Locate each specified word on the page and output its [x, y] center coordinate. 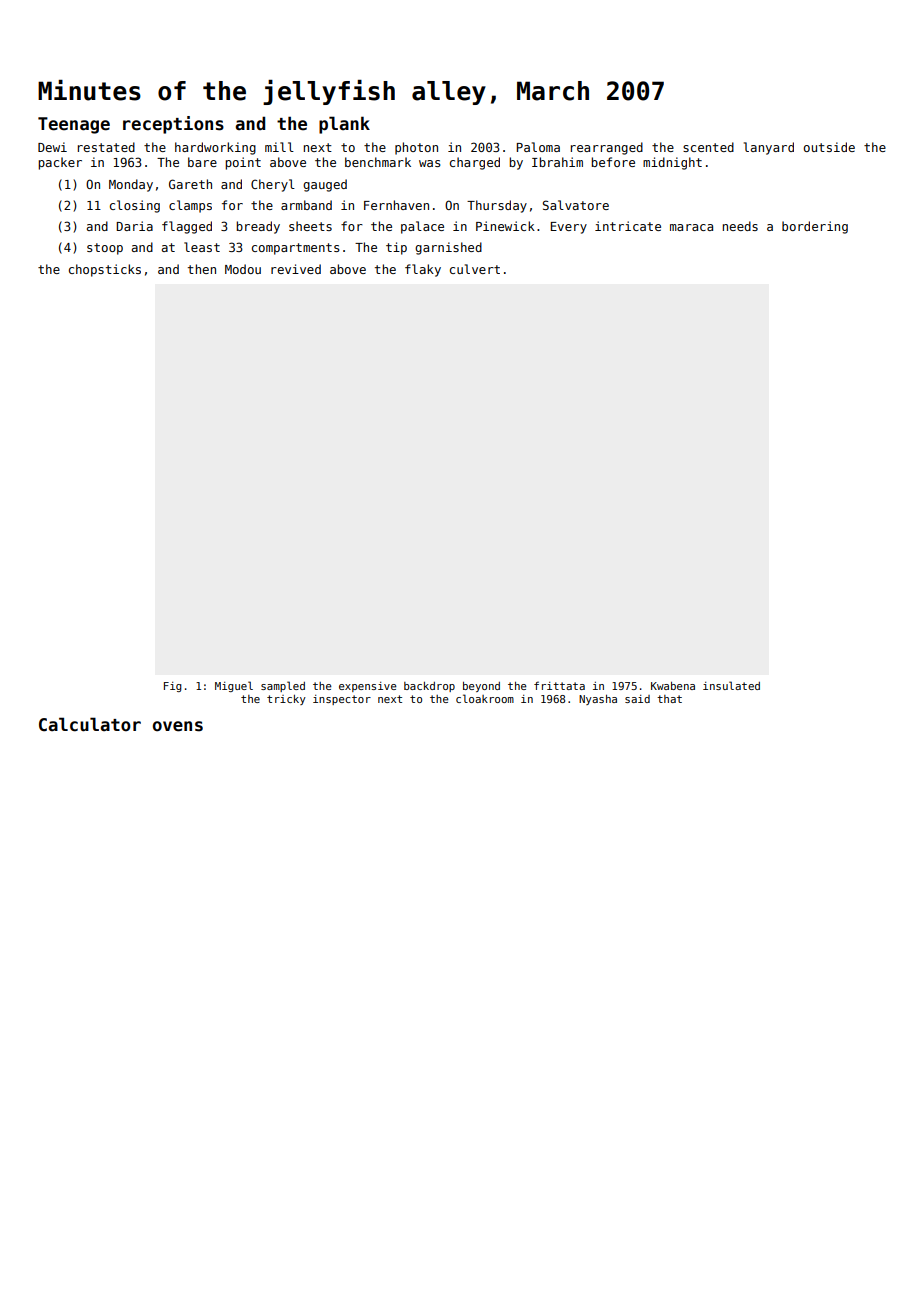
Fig [173, 687]
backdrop [429, 687]
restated [106, 147]
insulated [731, 685]
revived [296, 269]
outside [829, 147]
